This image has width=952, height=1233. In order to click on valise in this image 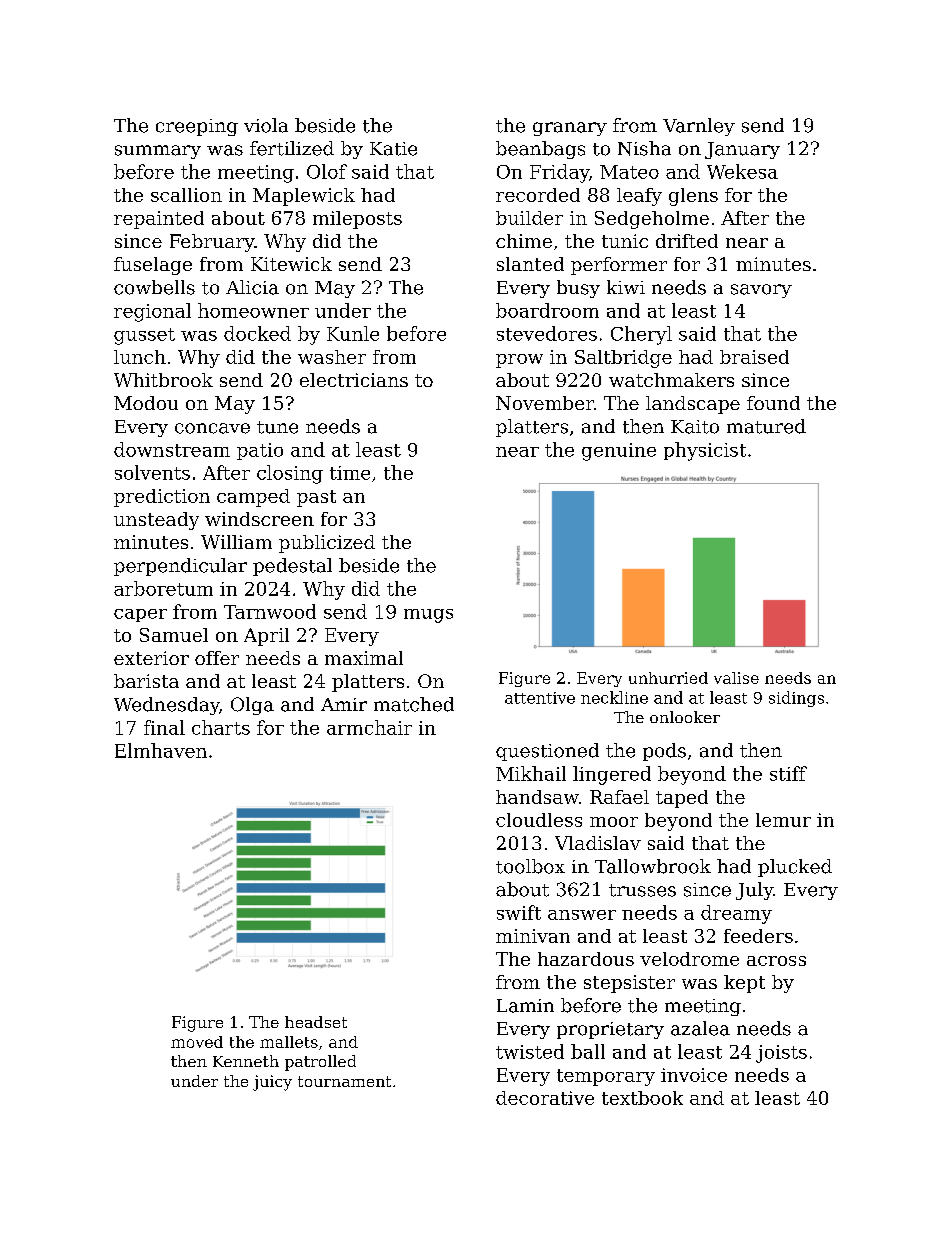, I will do `click(736, 678)`.
